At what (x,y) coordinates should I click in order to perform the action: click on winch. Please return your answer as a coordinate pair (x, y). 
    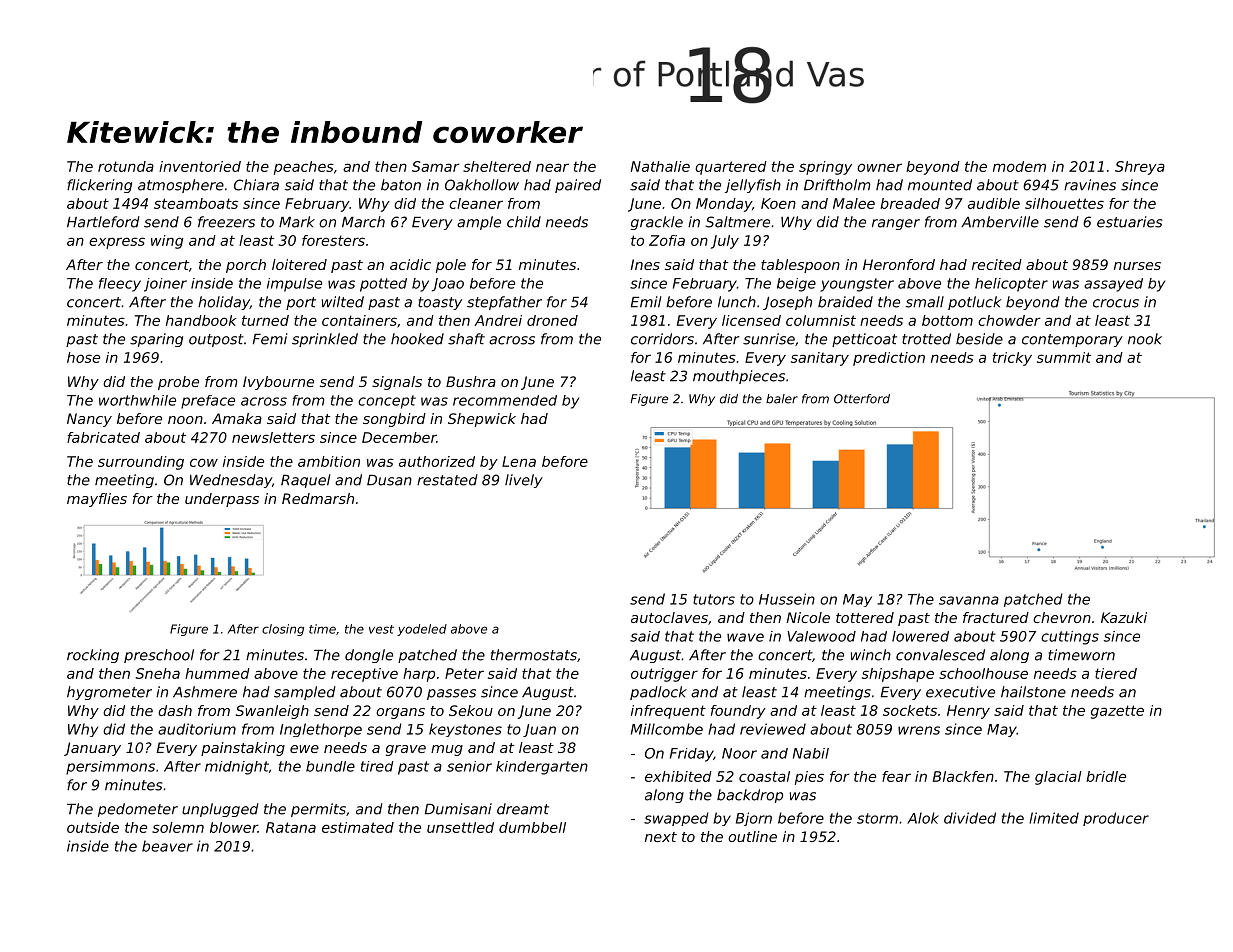
    Looking at the image, I should click on (871, 655).
